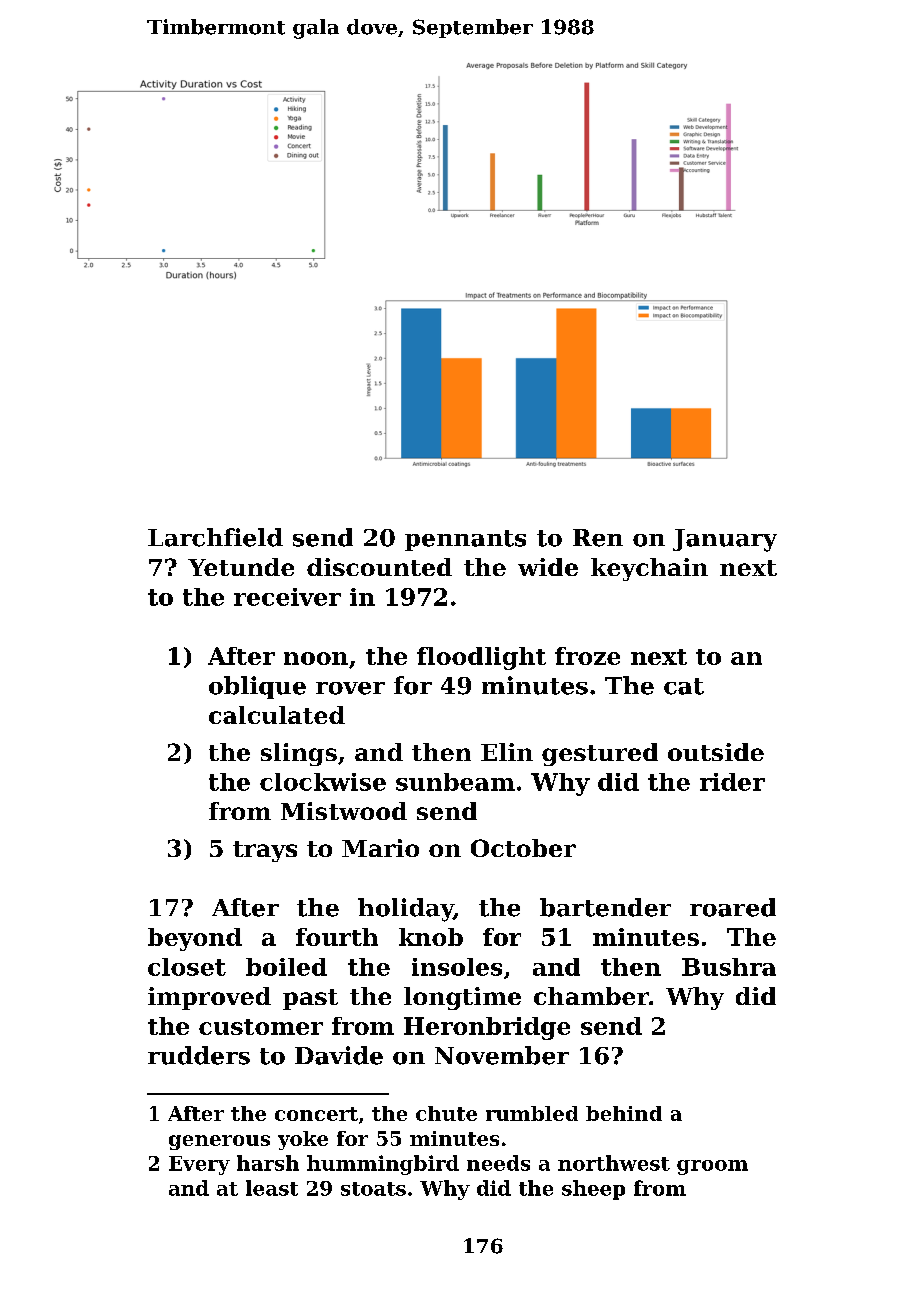 This screenshot has width=924, height=1311. What do you see at coordinates (593, 1190) in the screenshot?
I see `sheep` at bounding box center [593, 1190].
